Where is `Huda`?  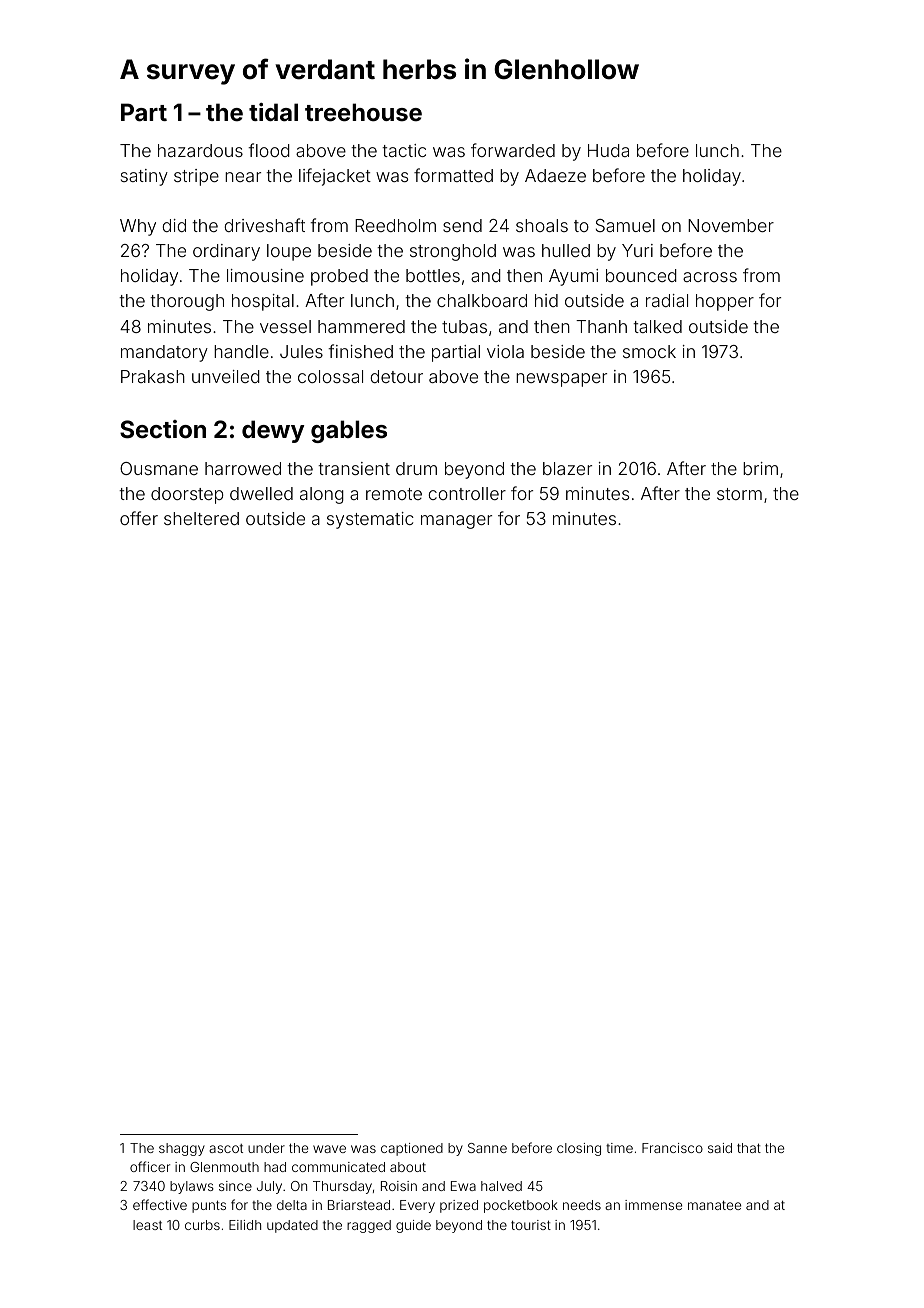 Huda is located at coordinates (608, 150).
